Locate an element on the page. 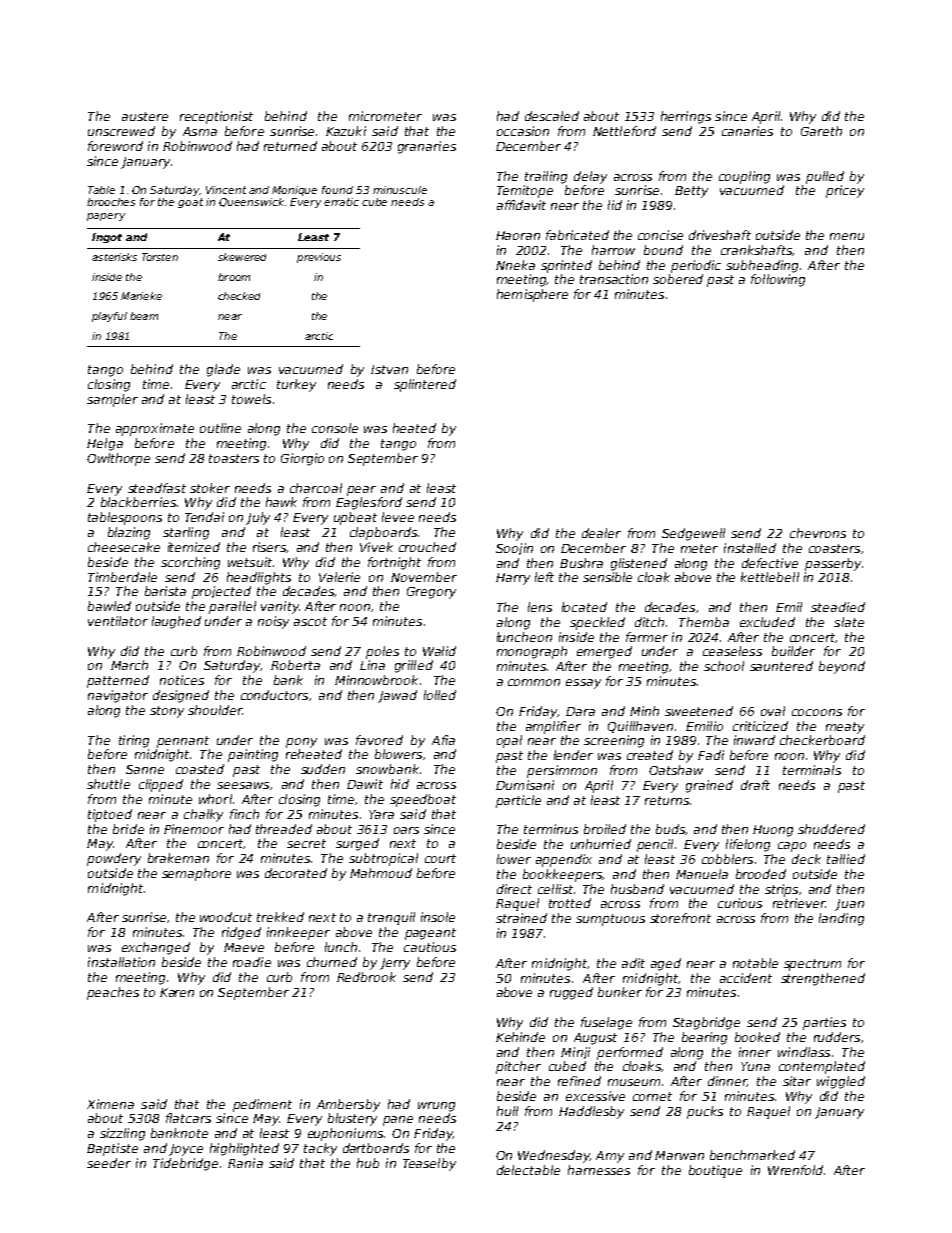  returned is located at coordinates (290, 146).
